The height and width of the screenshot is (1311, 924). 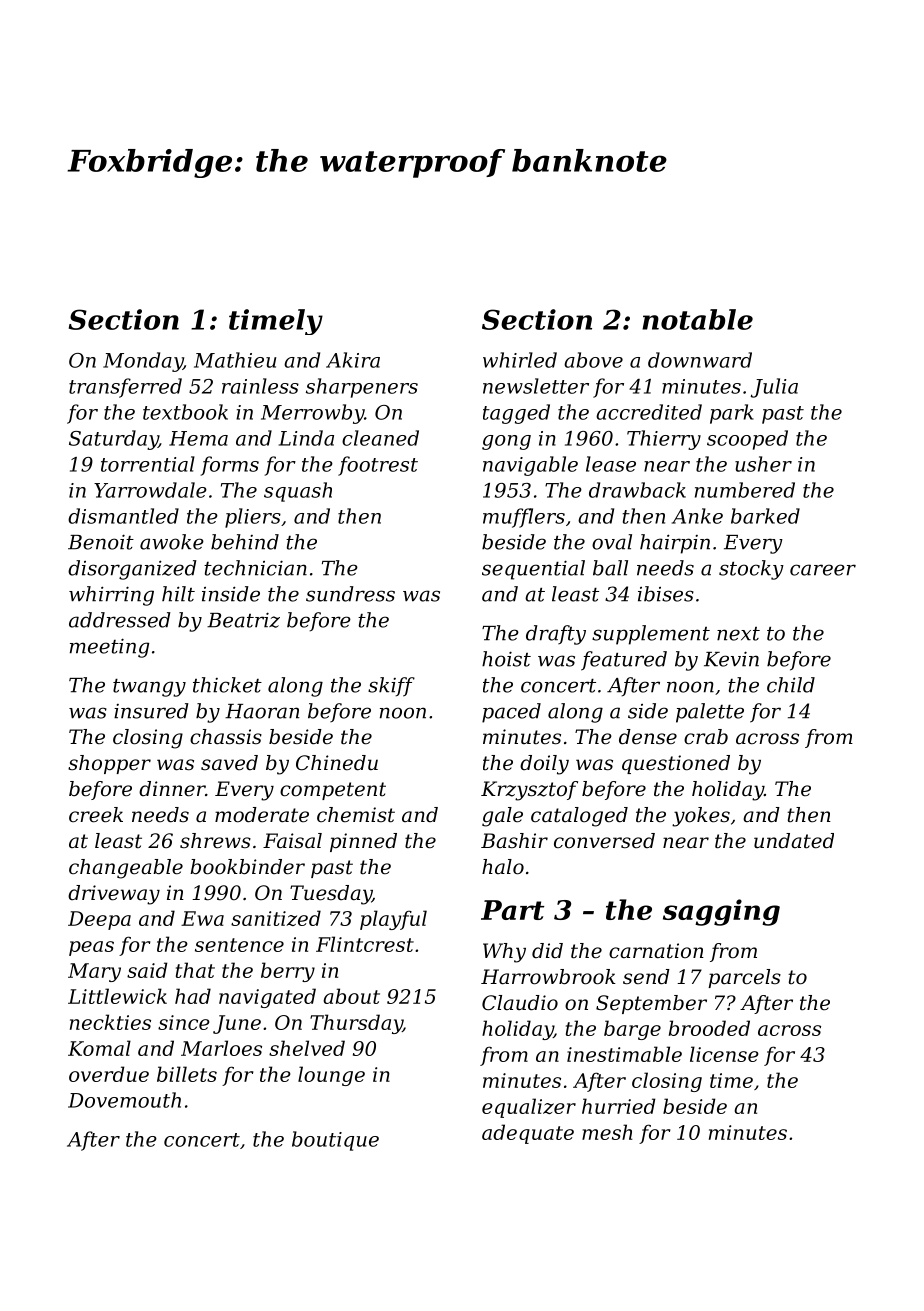 What do you see at coordinates (353, 360) in the screenshot?
I see `Akira` at bounding box center [353, 360].
